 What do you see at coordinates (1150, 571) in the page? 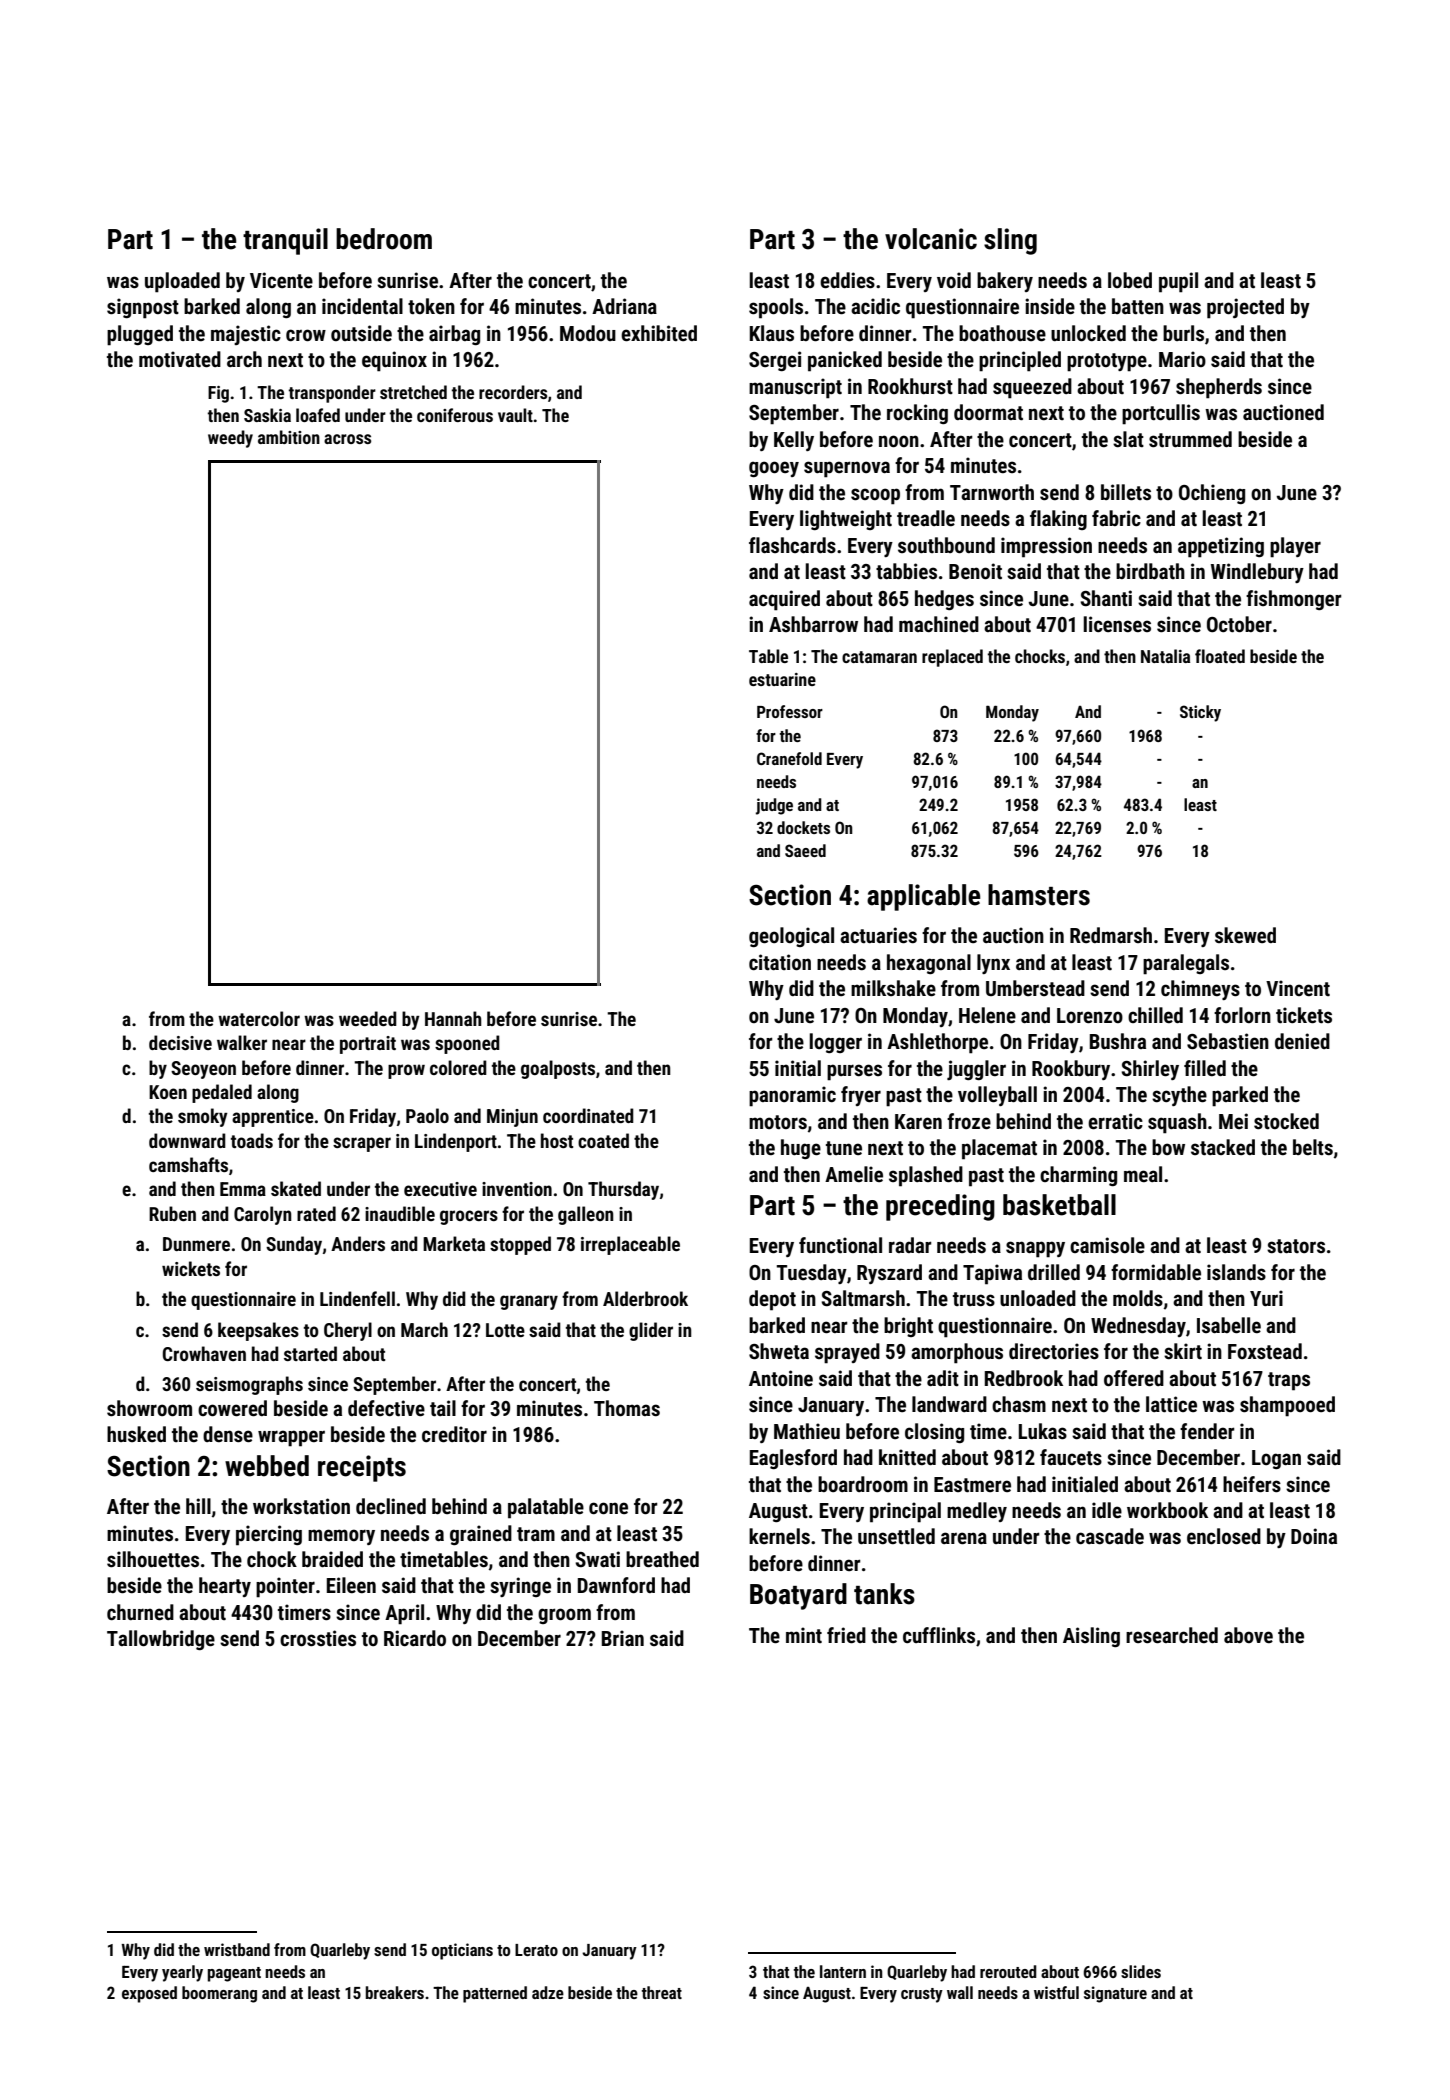
I see `birdbath` at bounding box center [1150, 571].
